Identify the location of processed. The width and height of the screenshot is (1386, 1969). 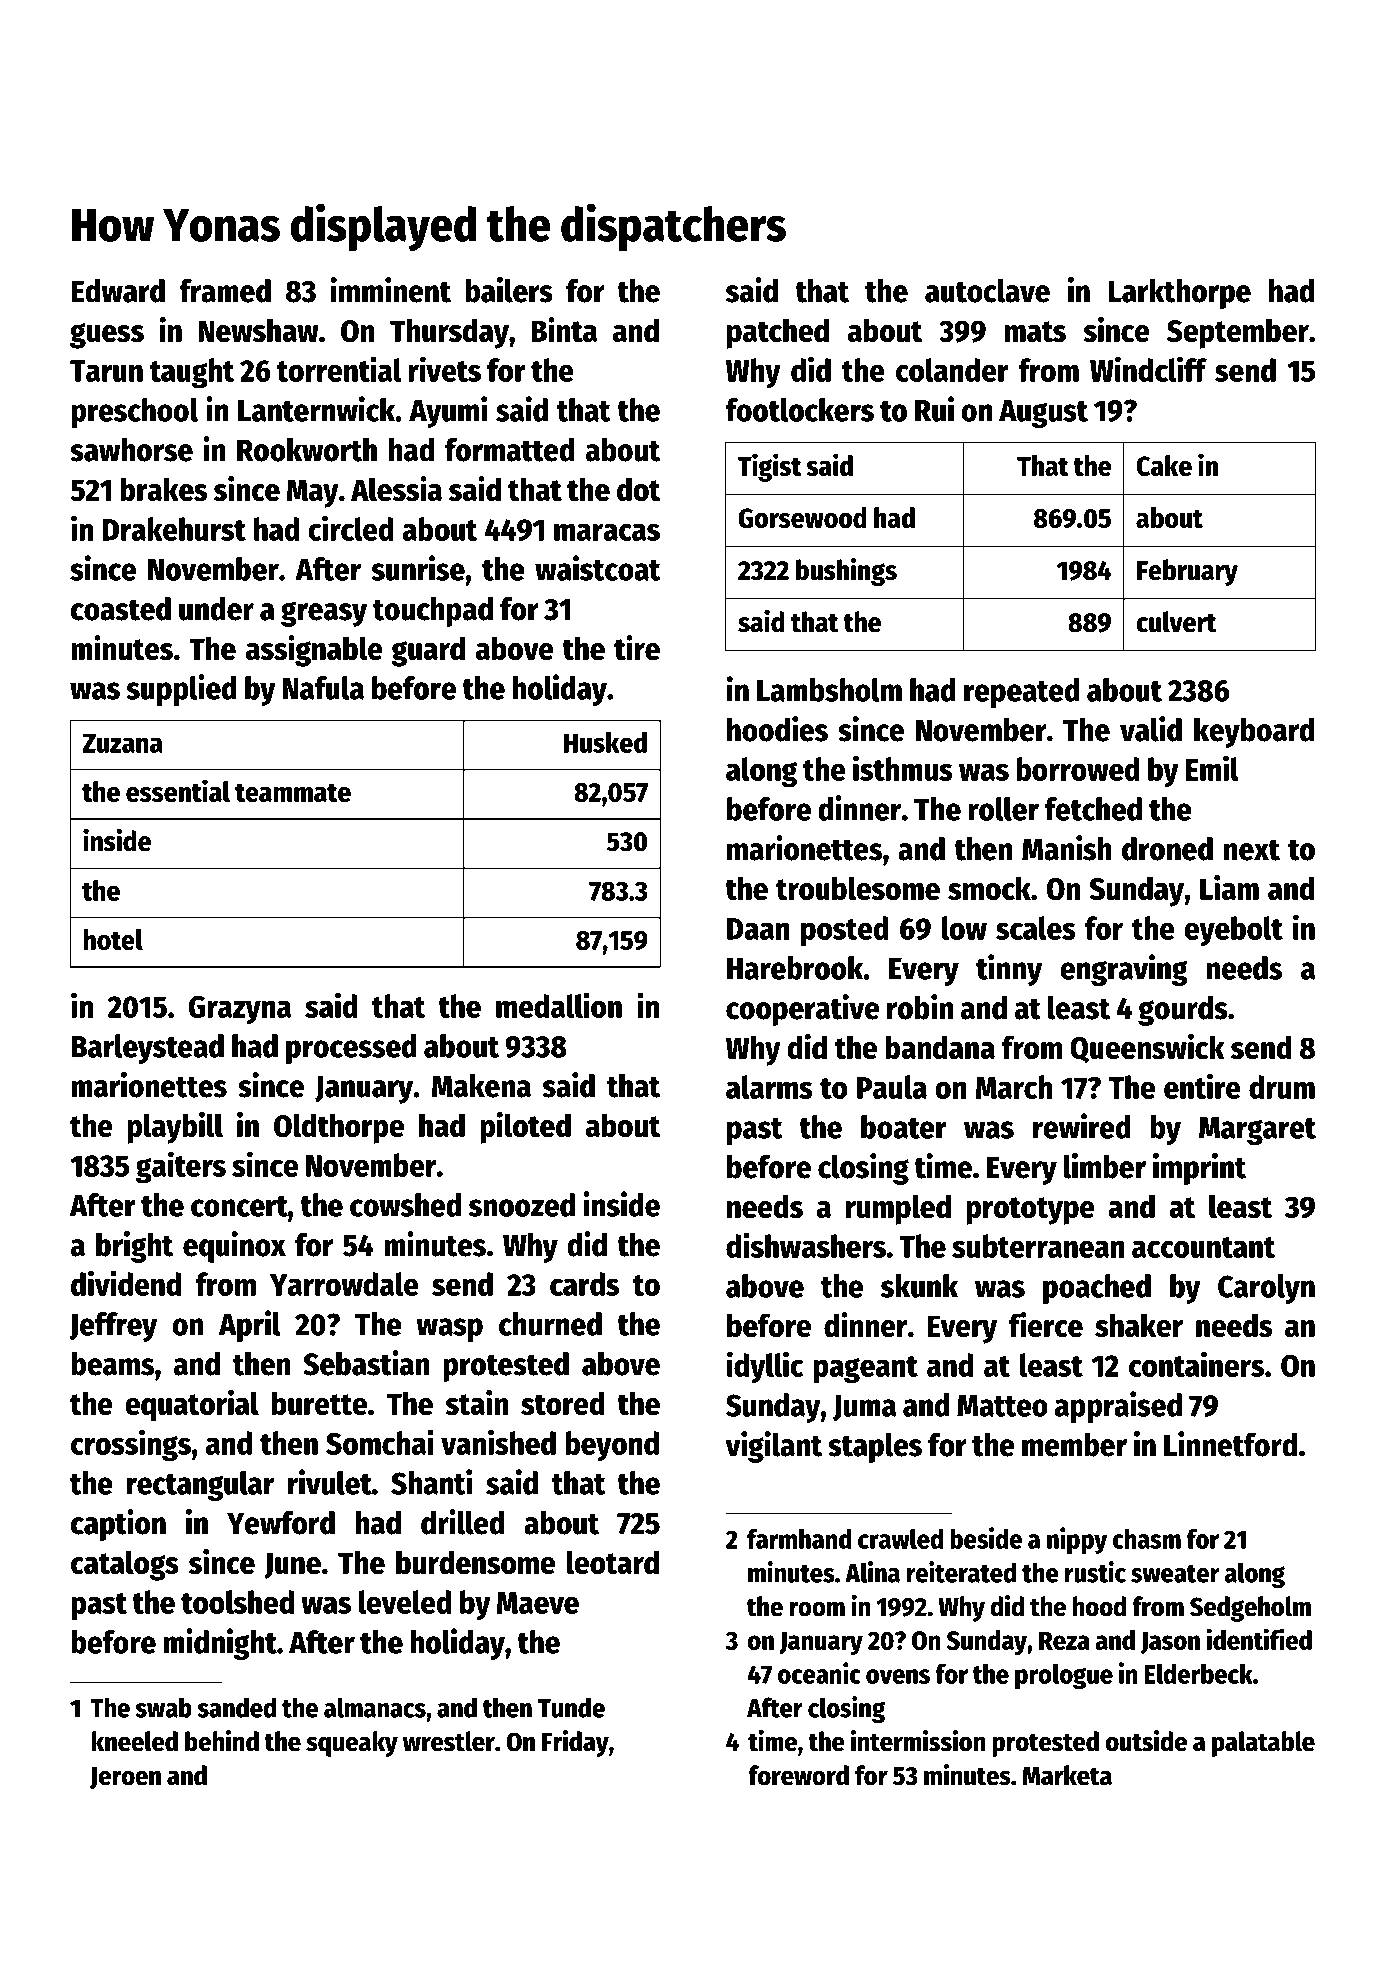
(351, 1049).
